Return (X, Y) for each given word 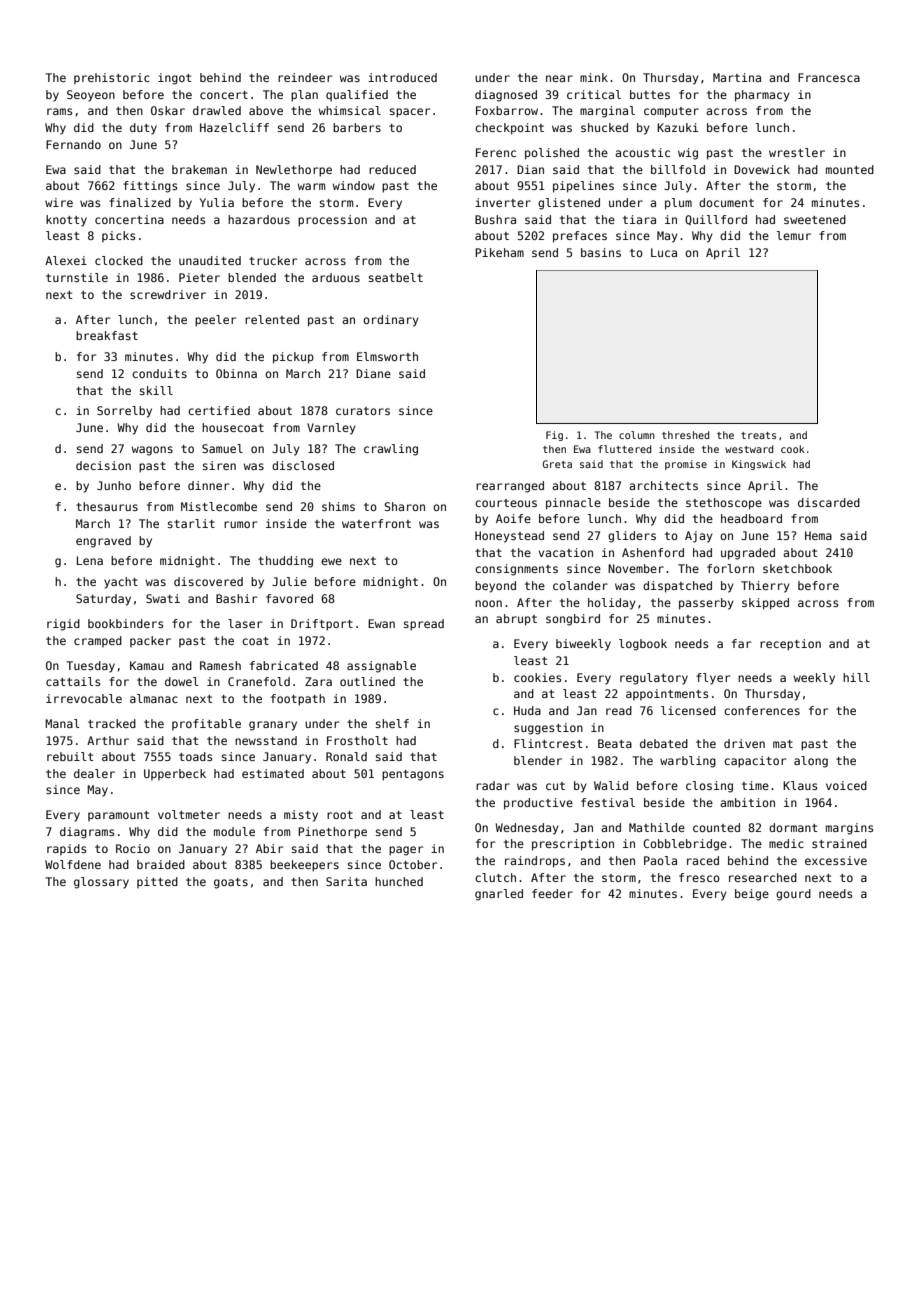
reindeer (305, 77)
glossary (101, 883)
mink (594, 77)
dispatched (677, 587)
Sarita (346, 881)
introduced (402, 77)
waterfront (376, 523)
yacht (121, 583)
